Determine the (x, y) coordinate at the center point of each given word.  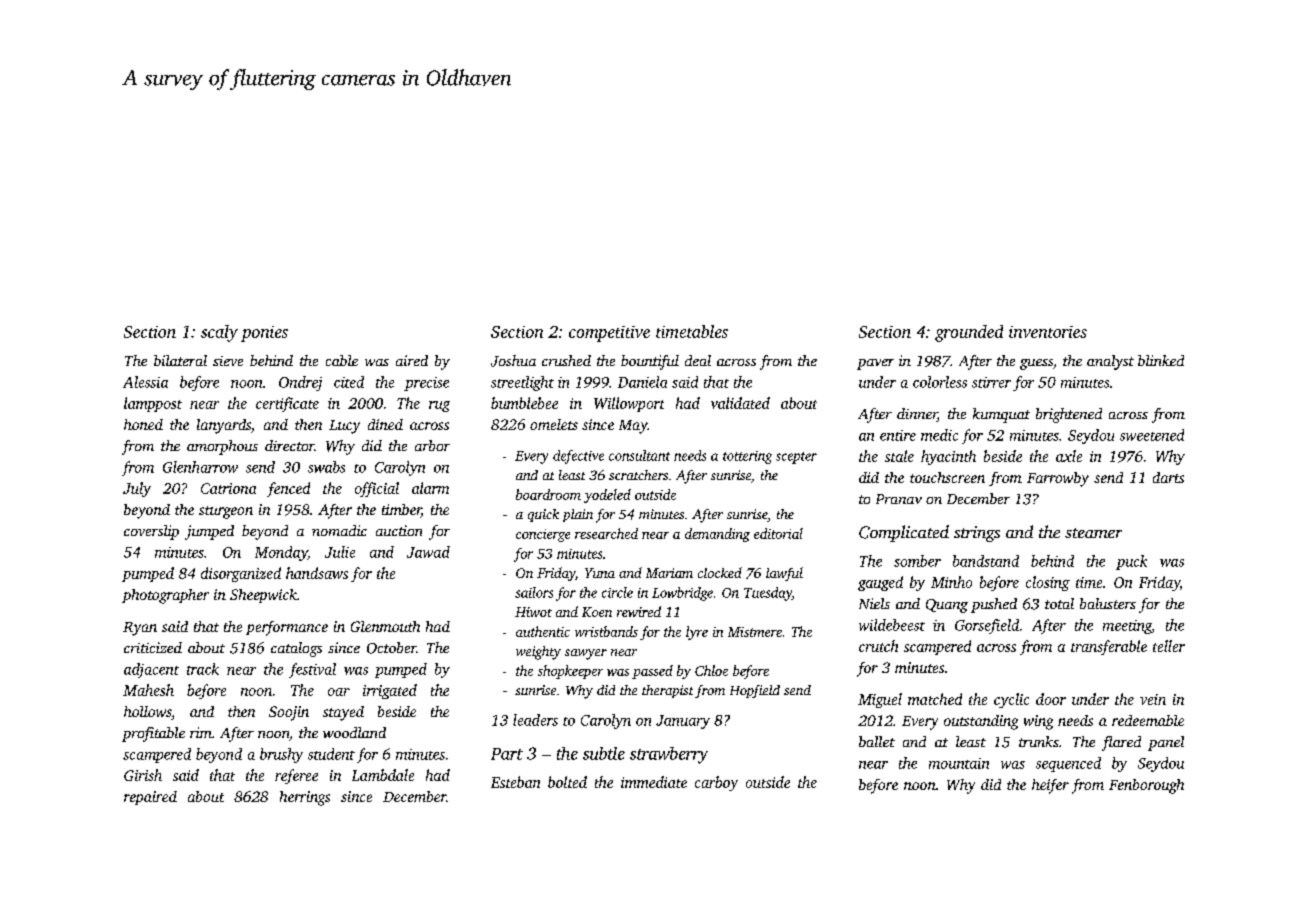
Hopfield (755, 691)
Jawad (428, 552)
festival (312, 670)
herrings (305, 798)
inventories (1048, 332)
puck (1131, 562)
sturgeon (226, 512)
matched (935, 699)
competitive (609, 334)
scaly (219, 333)
